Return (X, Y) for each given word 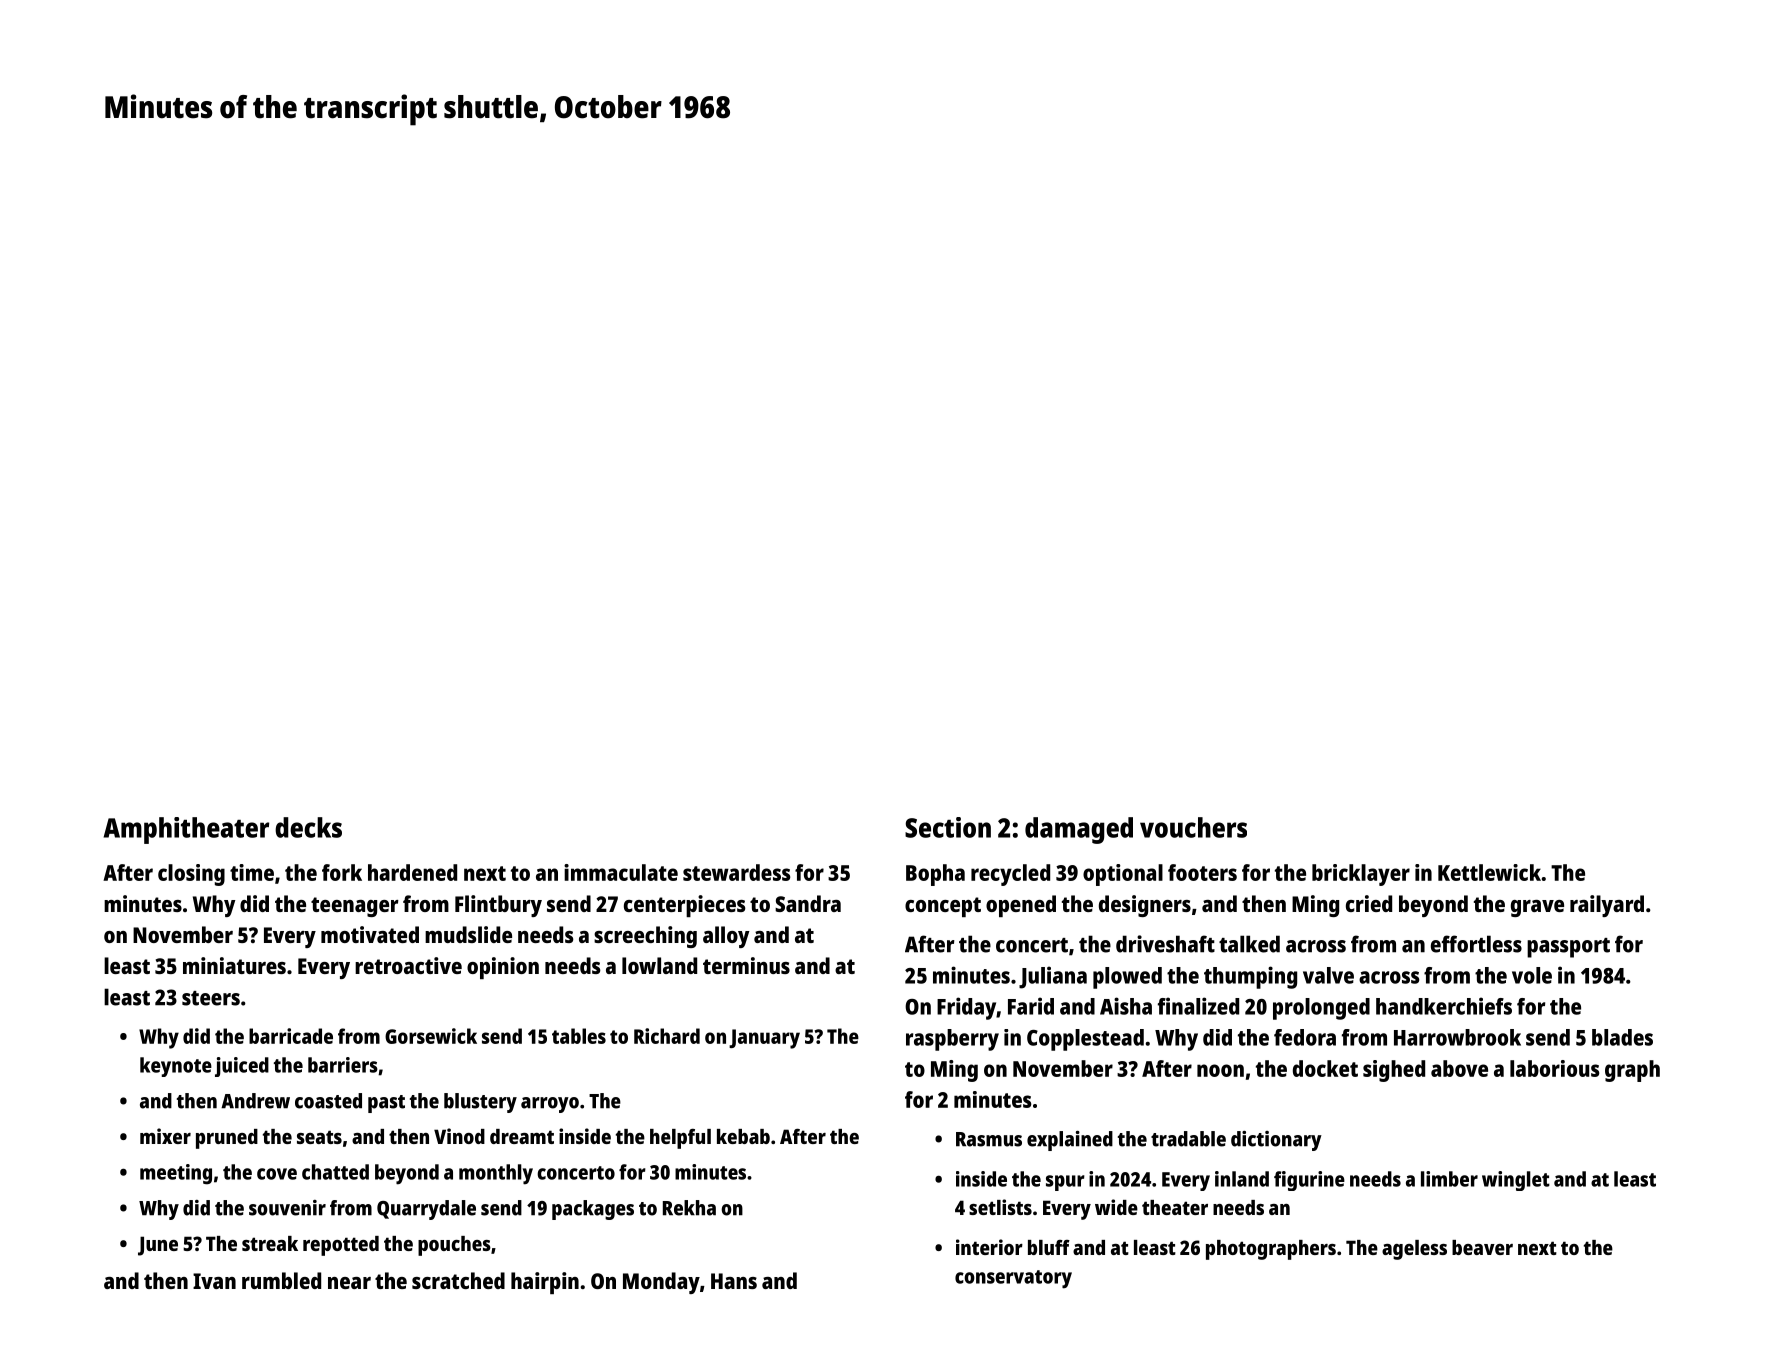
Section (948, 827)
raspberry (952, 1040)
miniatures (234, 965)
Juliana (1053, 977)
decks (308, 827)
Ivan (214, 1281)
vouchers (1193, 827)
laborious (1554, 1068)
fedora (1305, 1037)
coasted (328, 1101)
